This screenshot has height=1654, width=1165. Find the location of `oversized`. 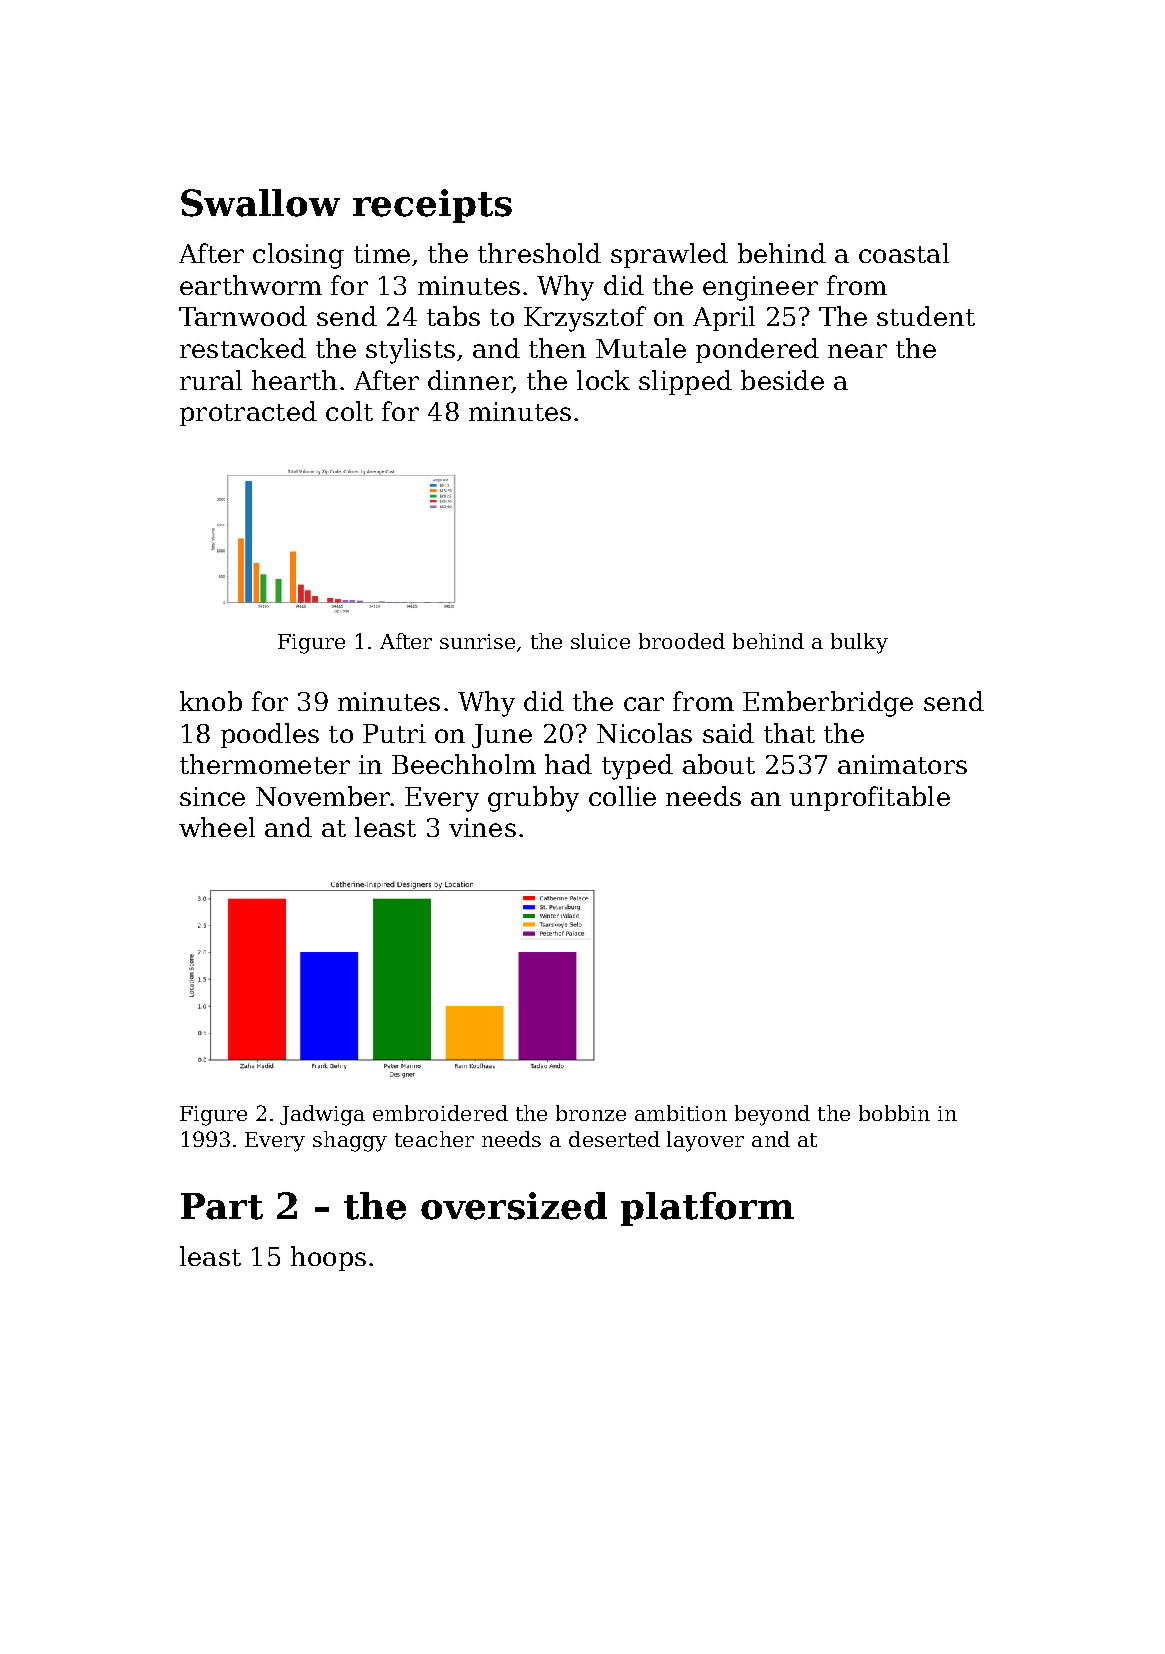

oversized is located at coordinates (514, 1206).
